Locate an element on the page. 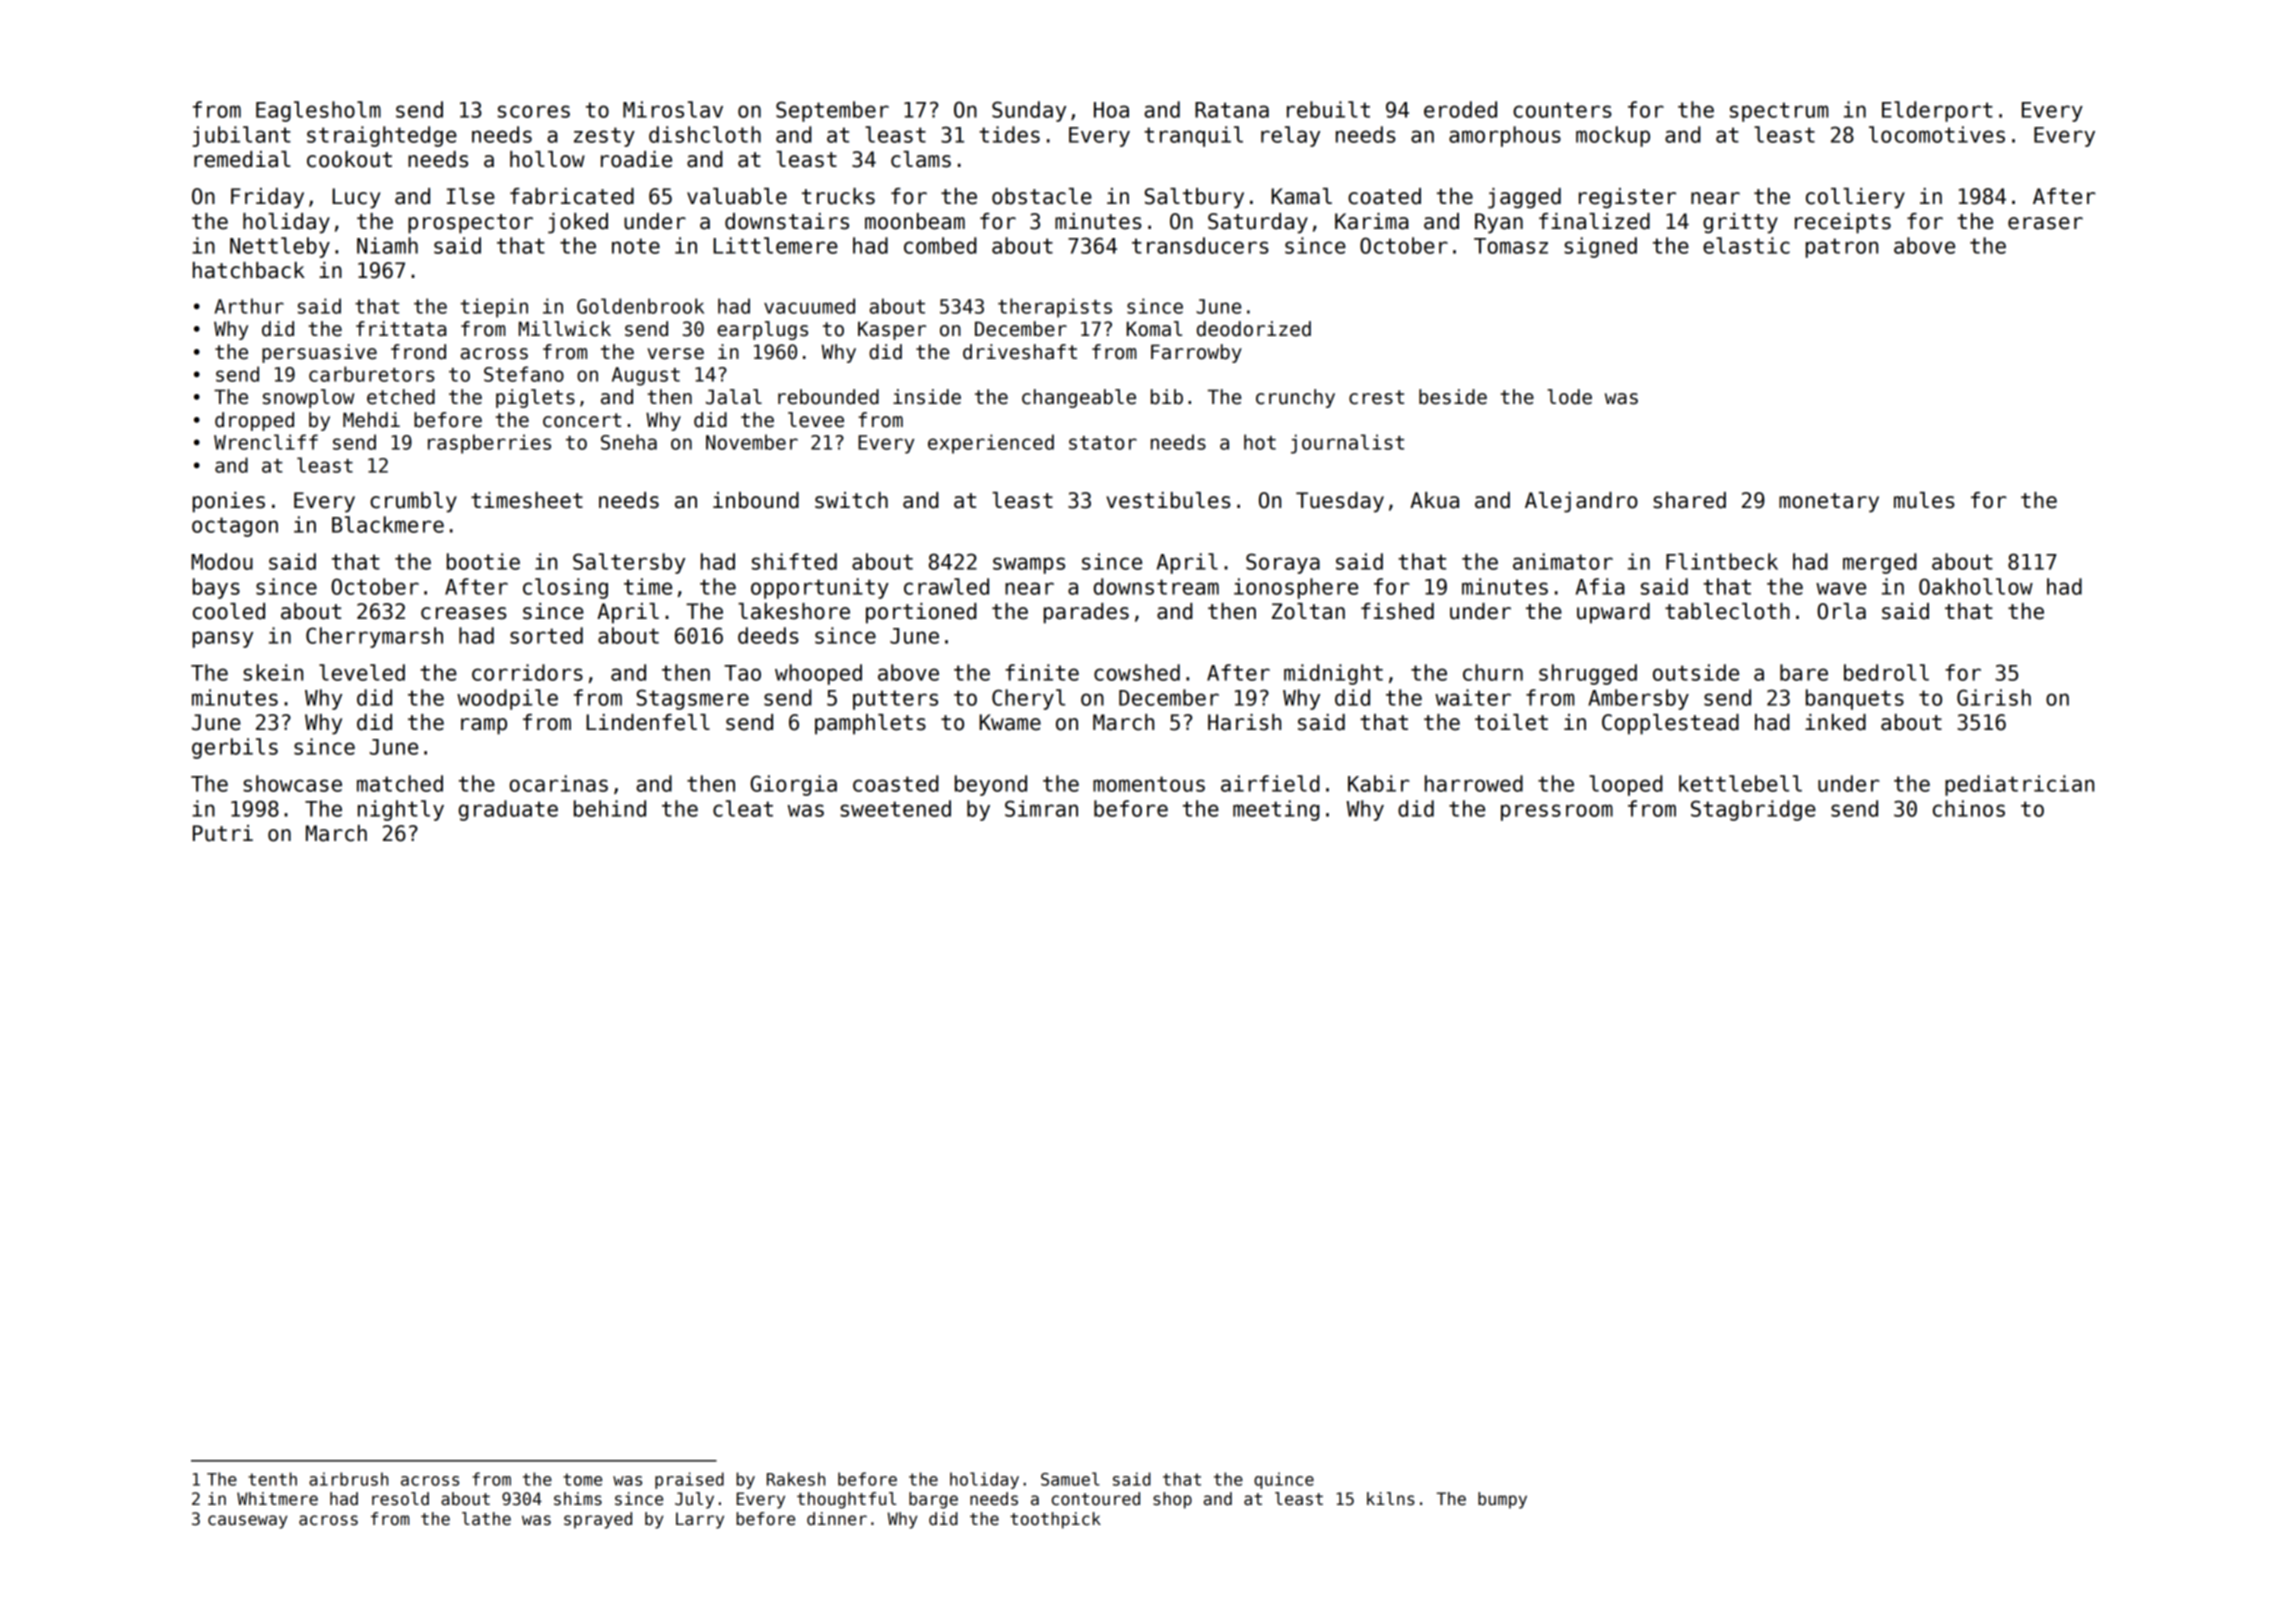  remedial is located at coordinates (242, 159).
